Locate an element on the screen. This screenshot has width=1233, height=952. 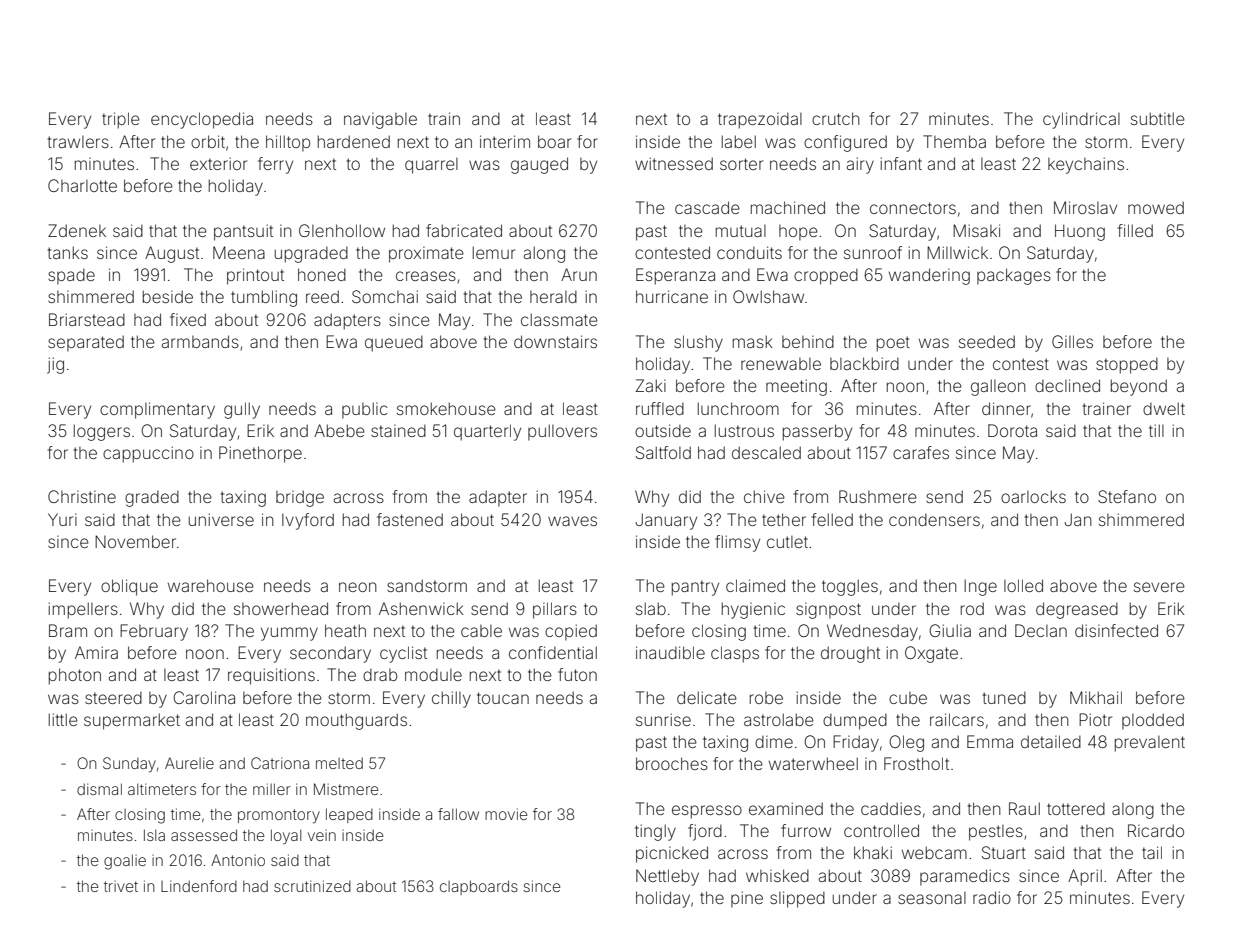
fjord is located at coordinates (705, 832).
